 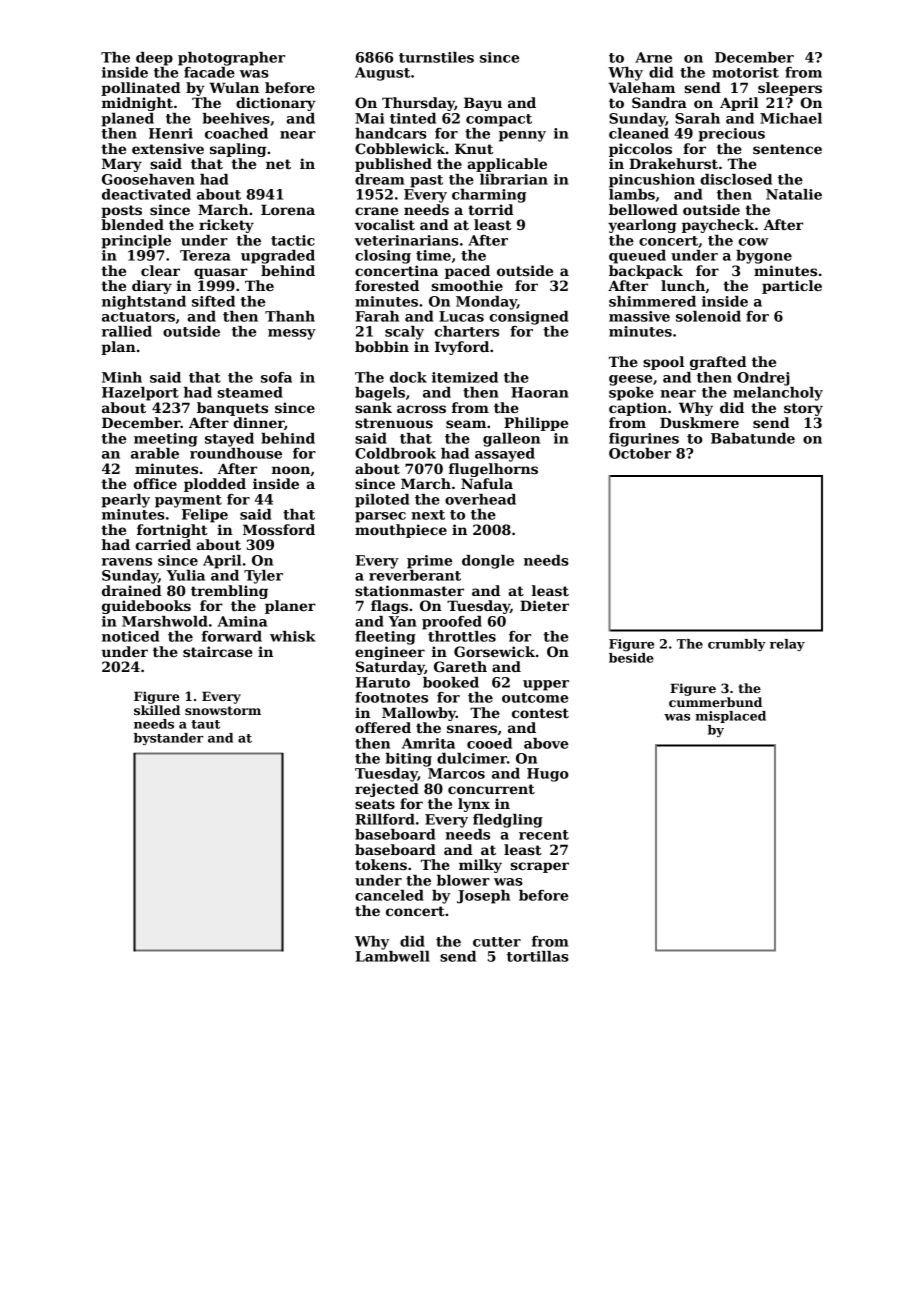 I want to click on misplaced, so click(x=730, y=717).
